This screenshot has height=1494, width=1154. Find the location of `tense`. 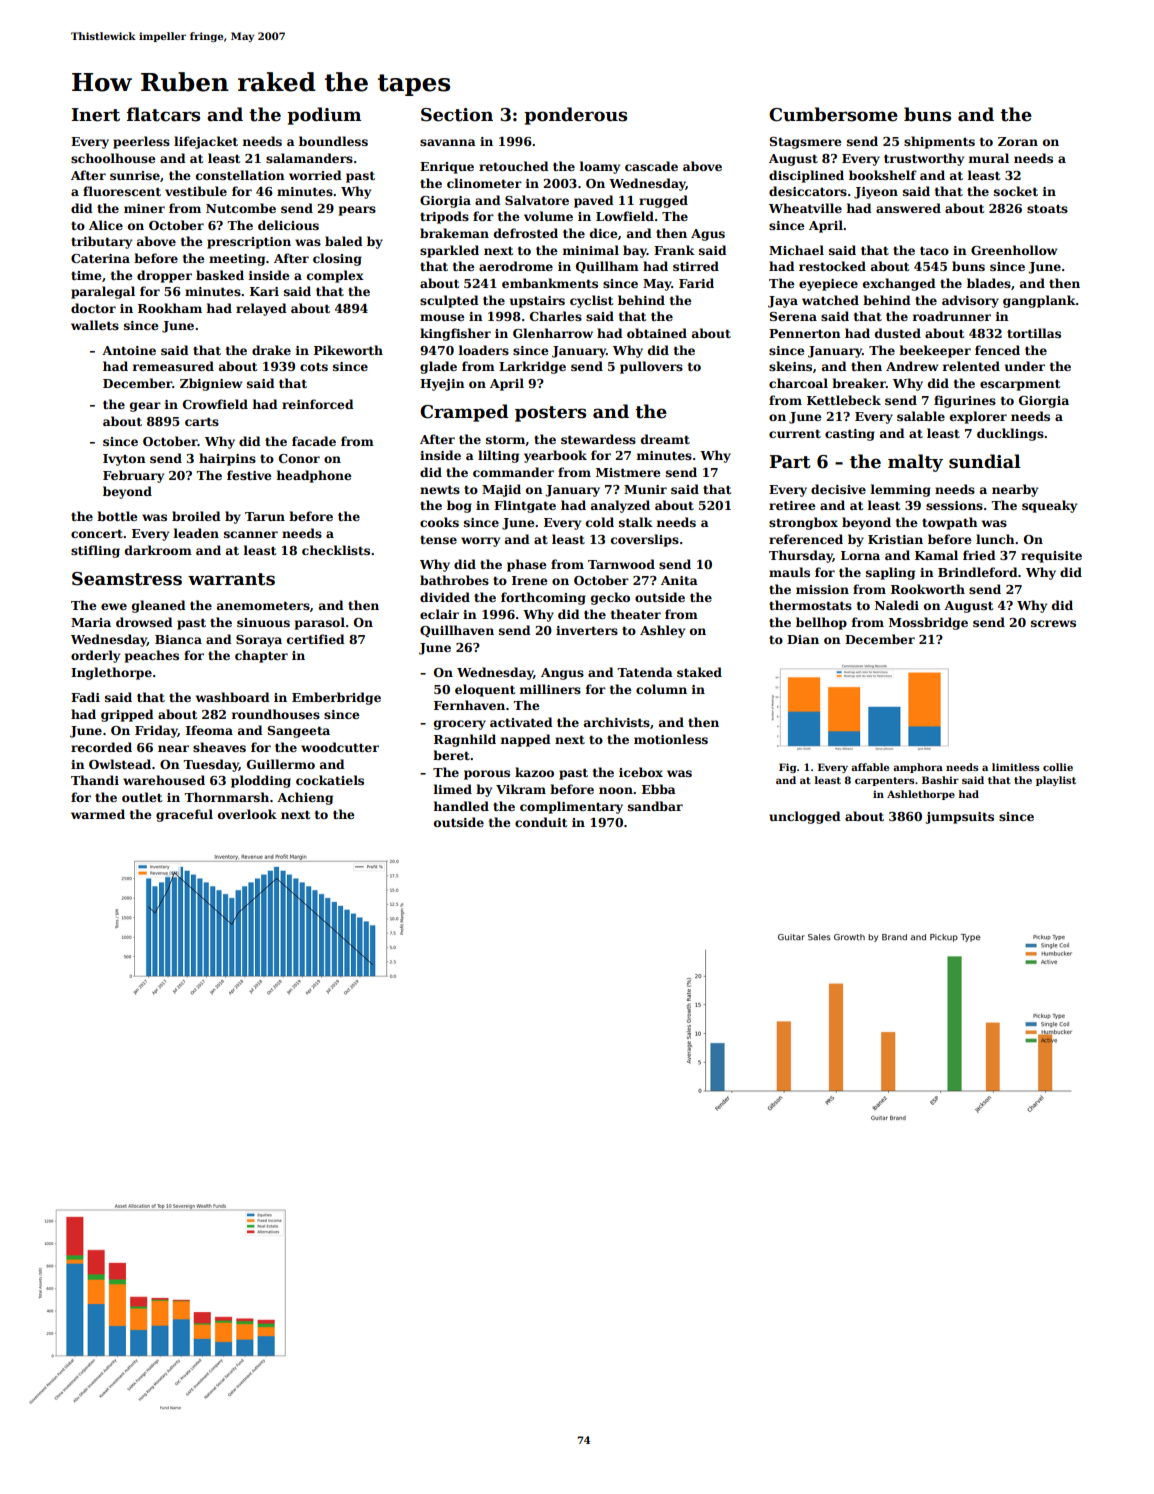

tense is located at coordinates (438, 539).
